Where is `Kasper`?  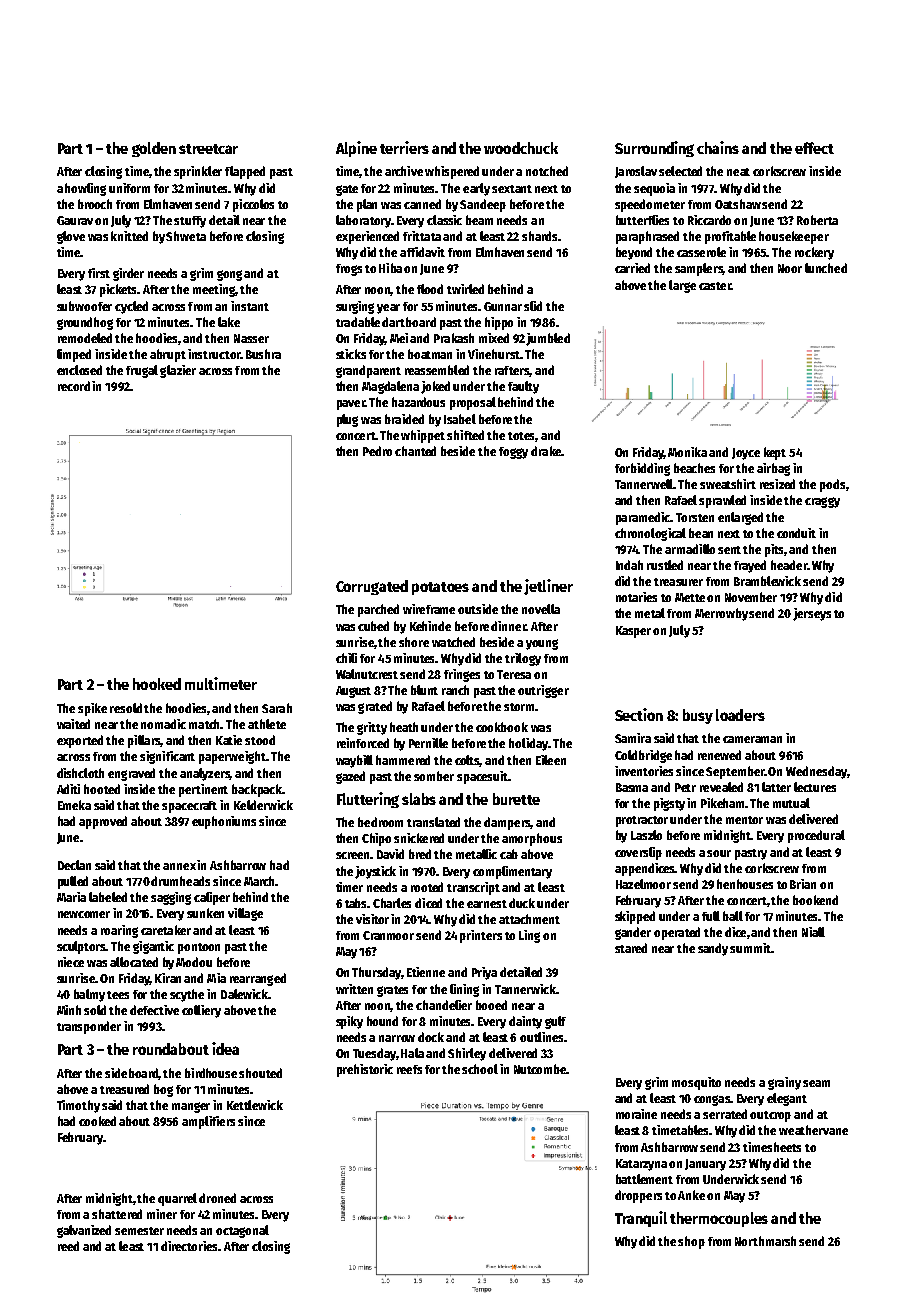
Kasper is located at coordinates (633, 632).
